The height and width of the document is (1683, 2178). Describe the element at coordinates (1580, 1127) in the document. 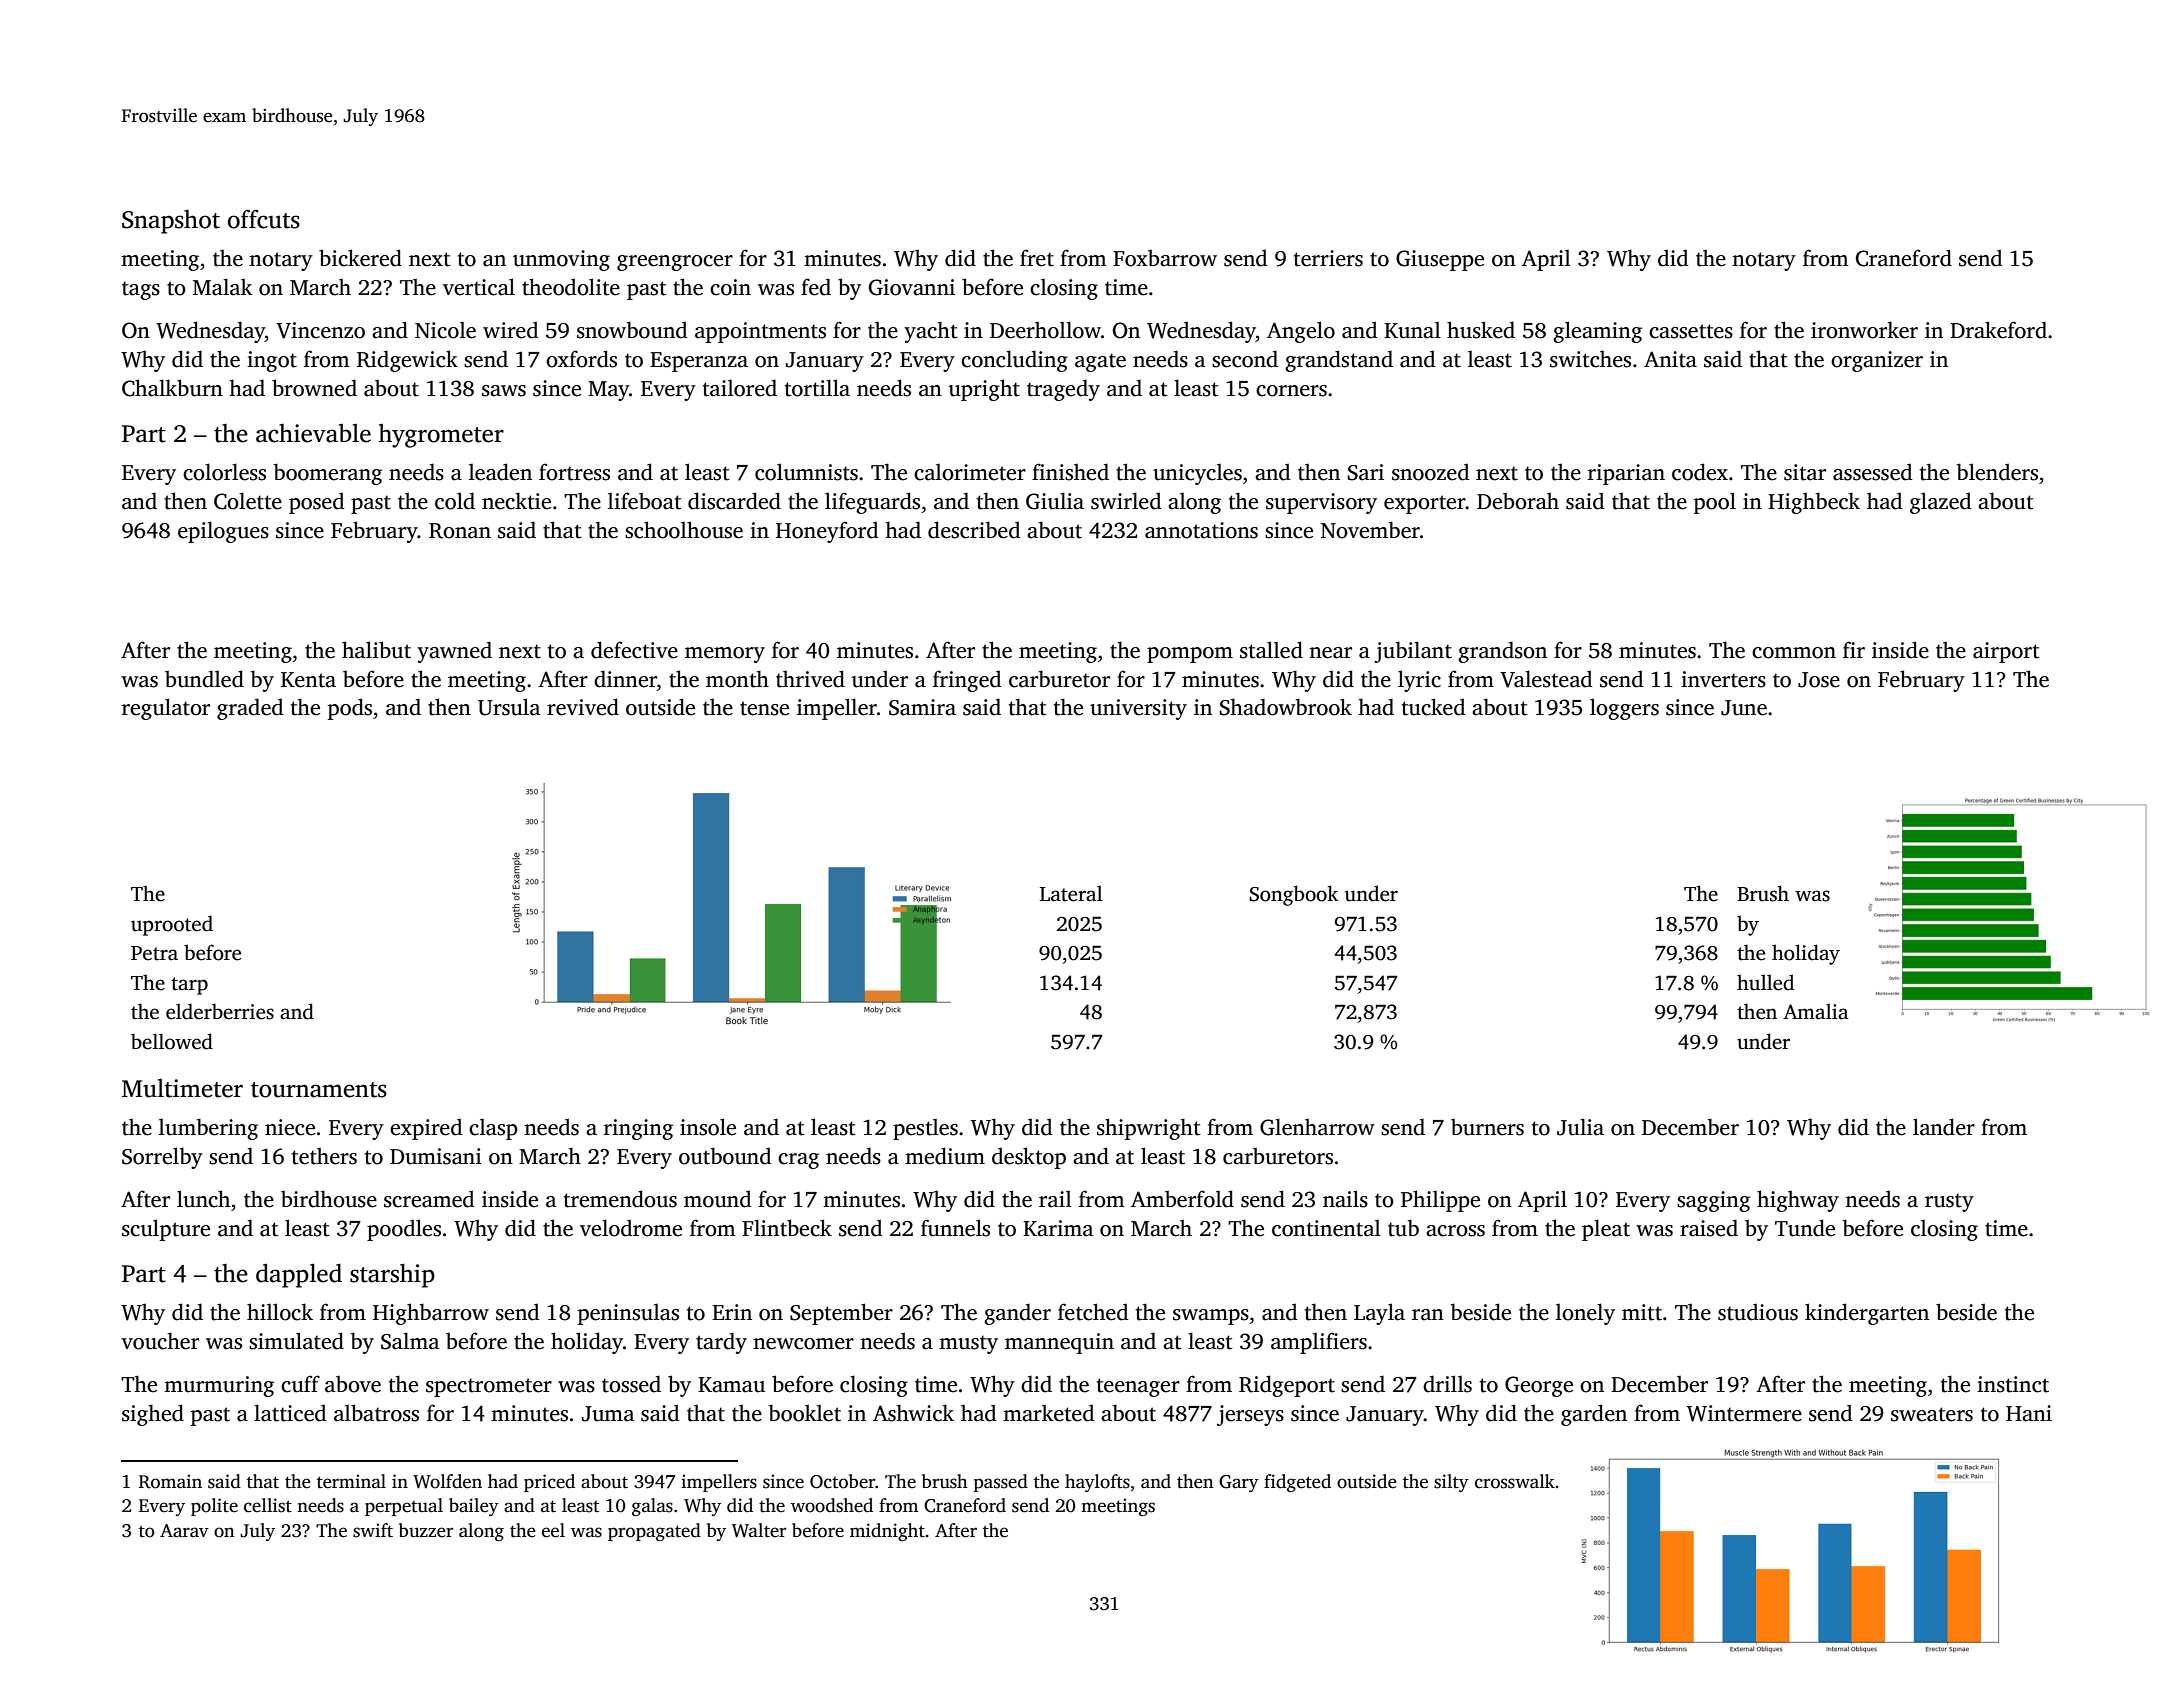

I see `Julia` at that location.
